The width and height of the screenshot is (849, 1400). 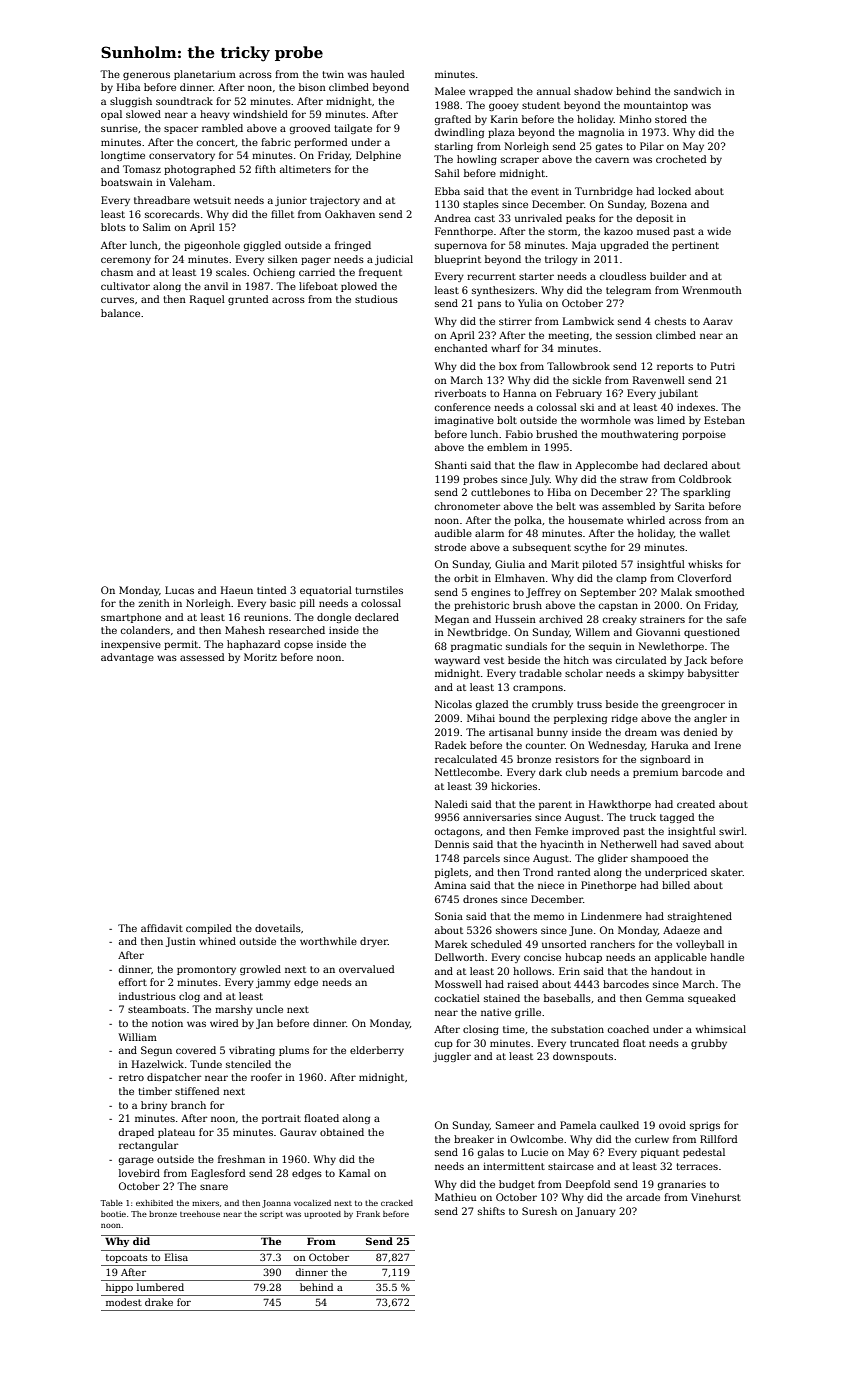 What do you see at coordinates (451, 944) in the screenshot?
I see `Marek` at bounding box center [451, 944].
